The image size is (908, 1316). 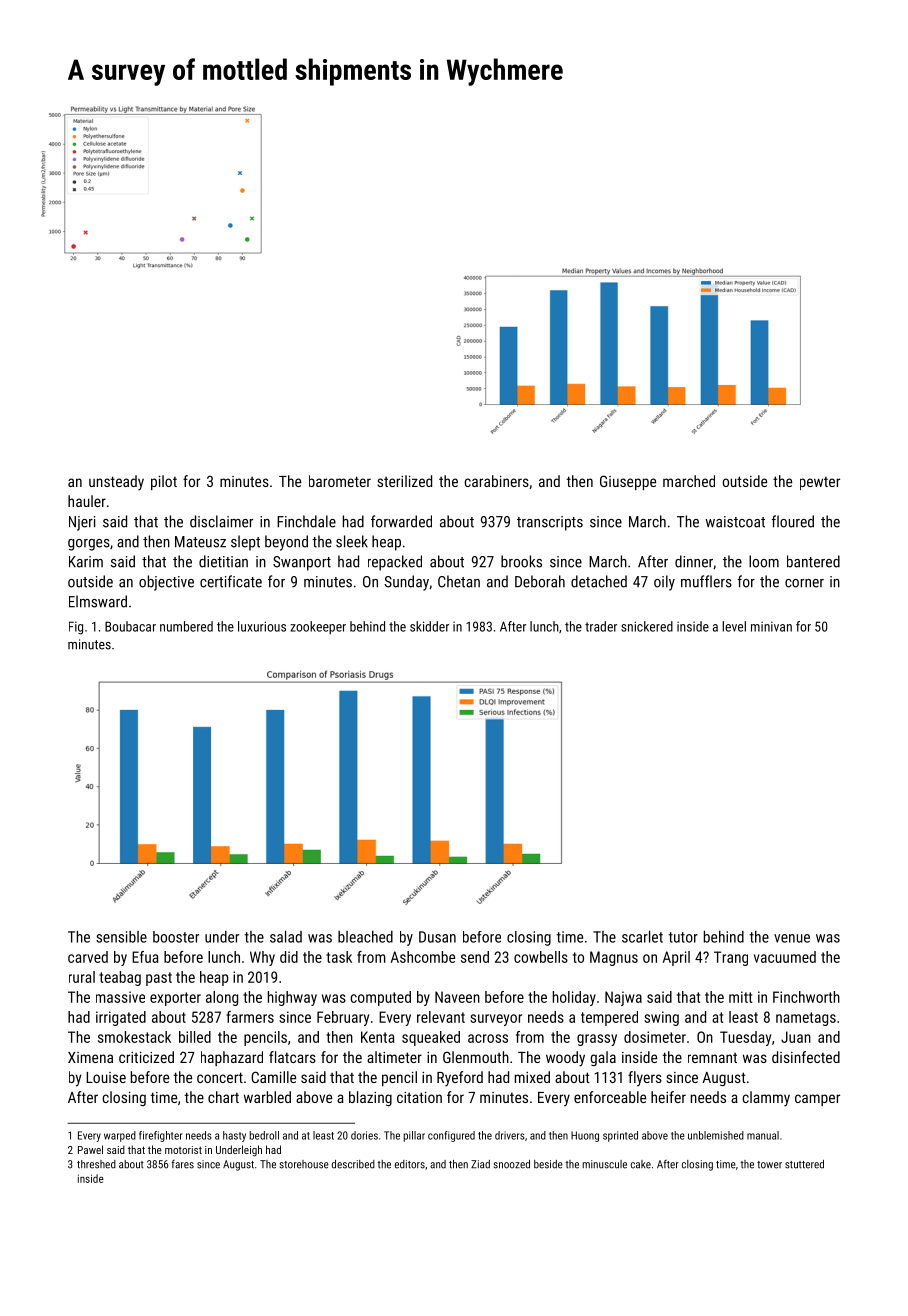 I want to click on threshed, so click(x=96, y=1164).
